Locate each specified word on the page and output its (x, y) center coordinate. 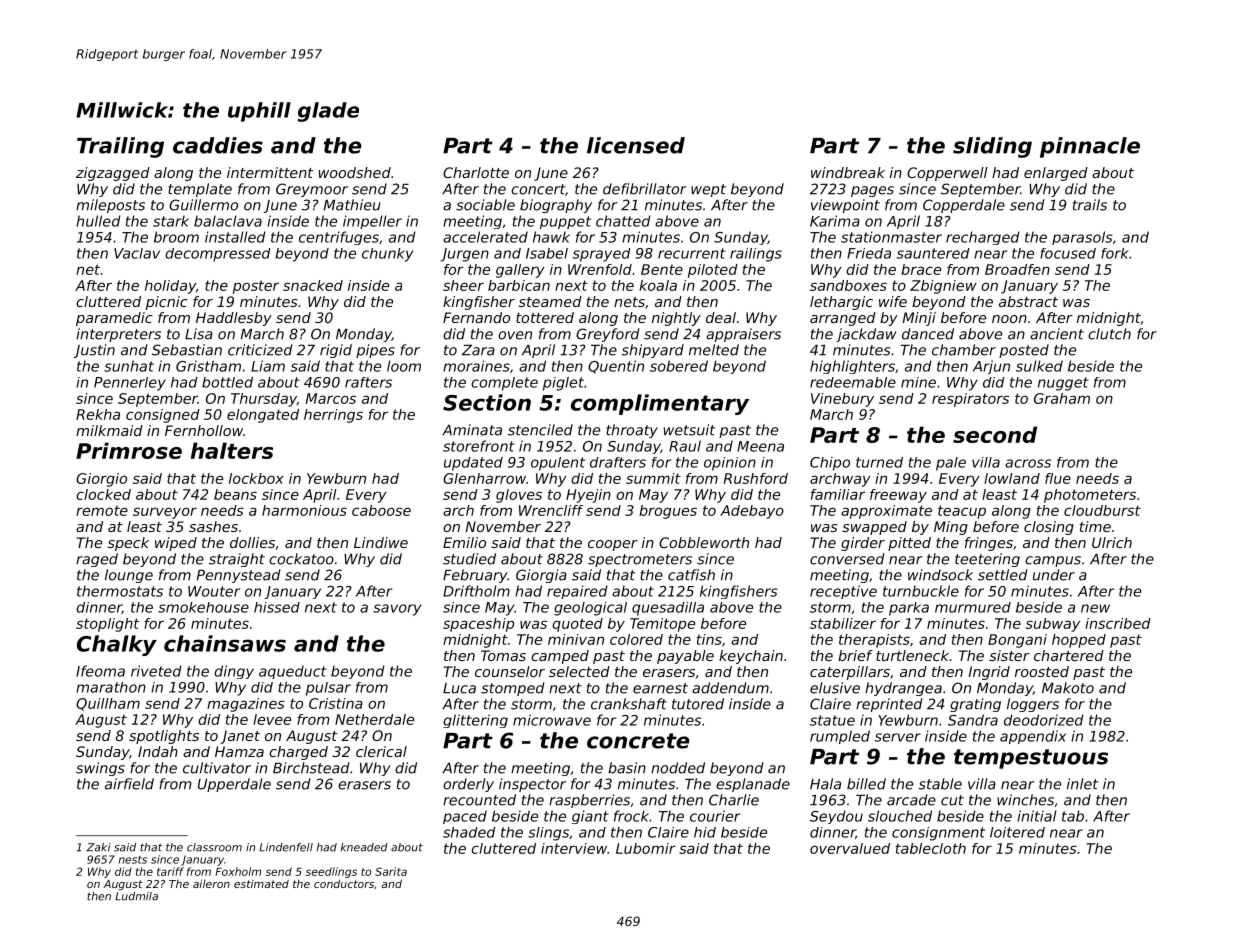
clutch (1109, 334)
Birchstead (311, 768)
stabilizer (843, 623)
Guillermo (203, 205)
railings (756, 255)
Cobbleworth (704, 542)
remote (102, 511)
